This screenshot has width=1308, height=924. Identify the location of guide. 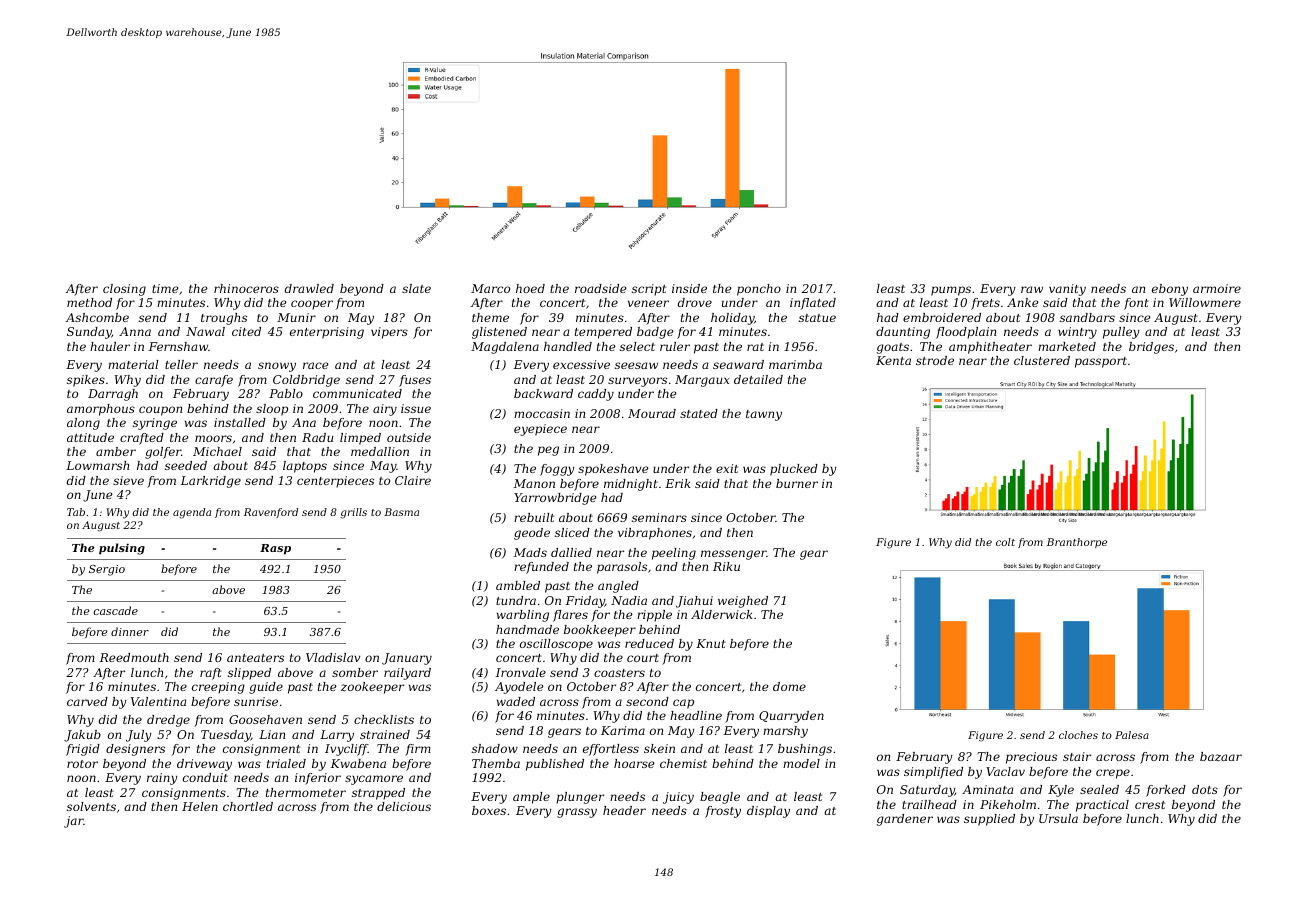
(266, 688).
